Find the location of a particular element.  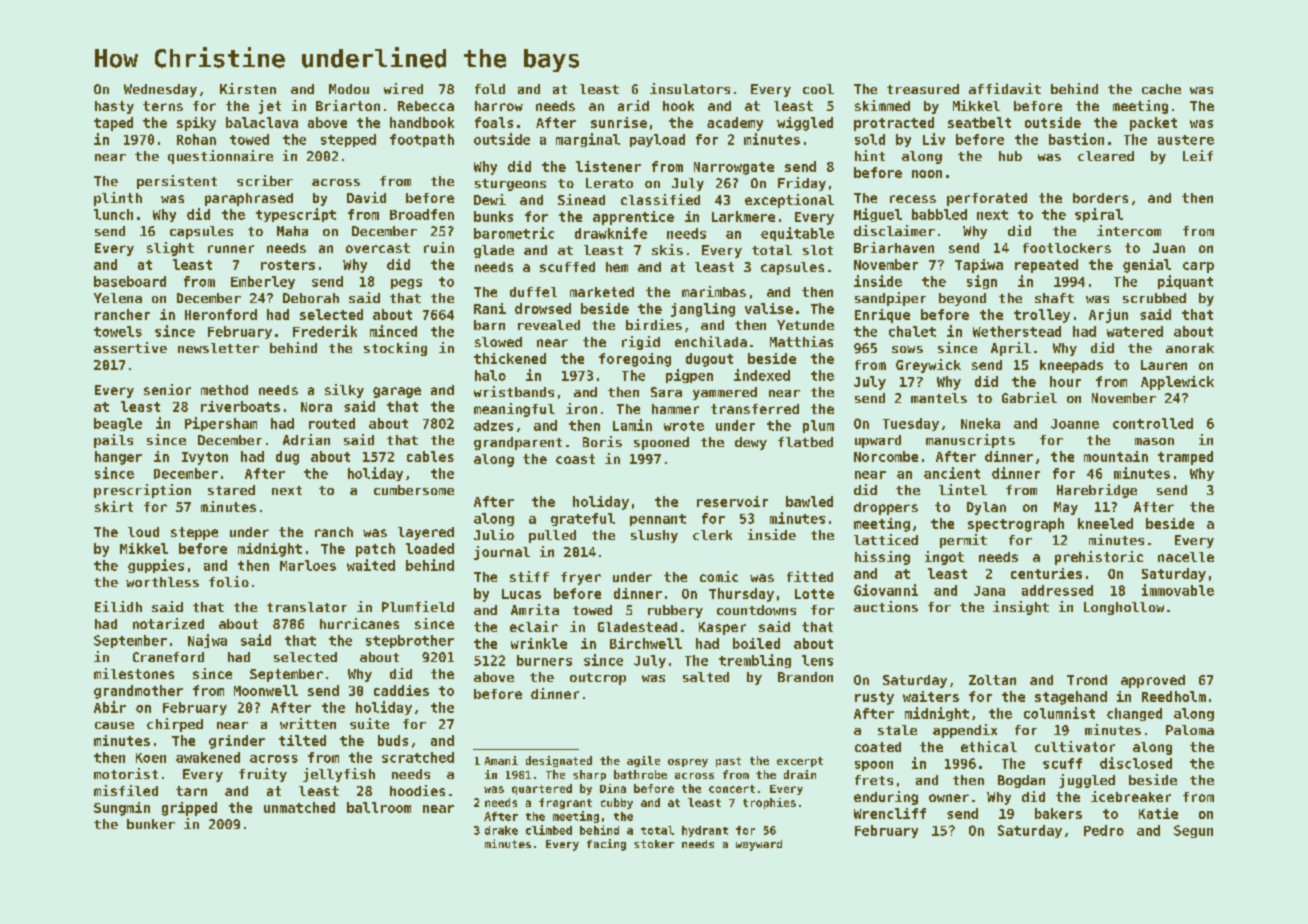

marketed is located at coordinates (602, 292).
